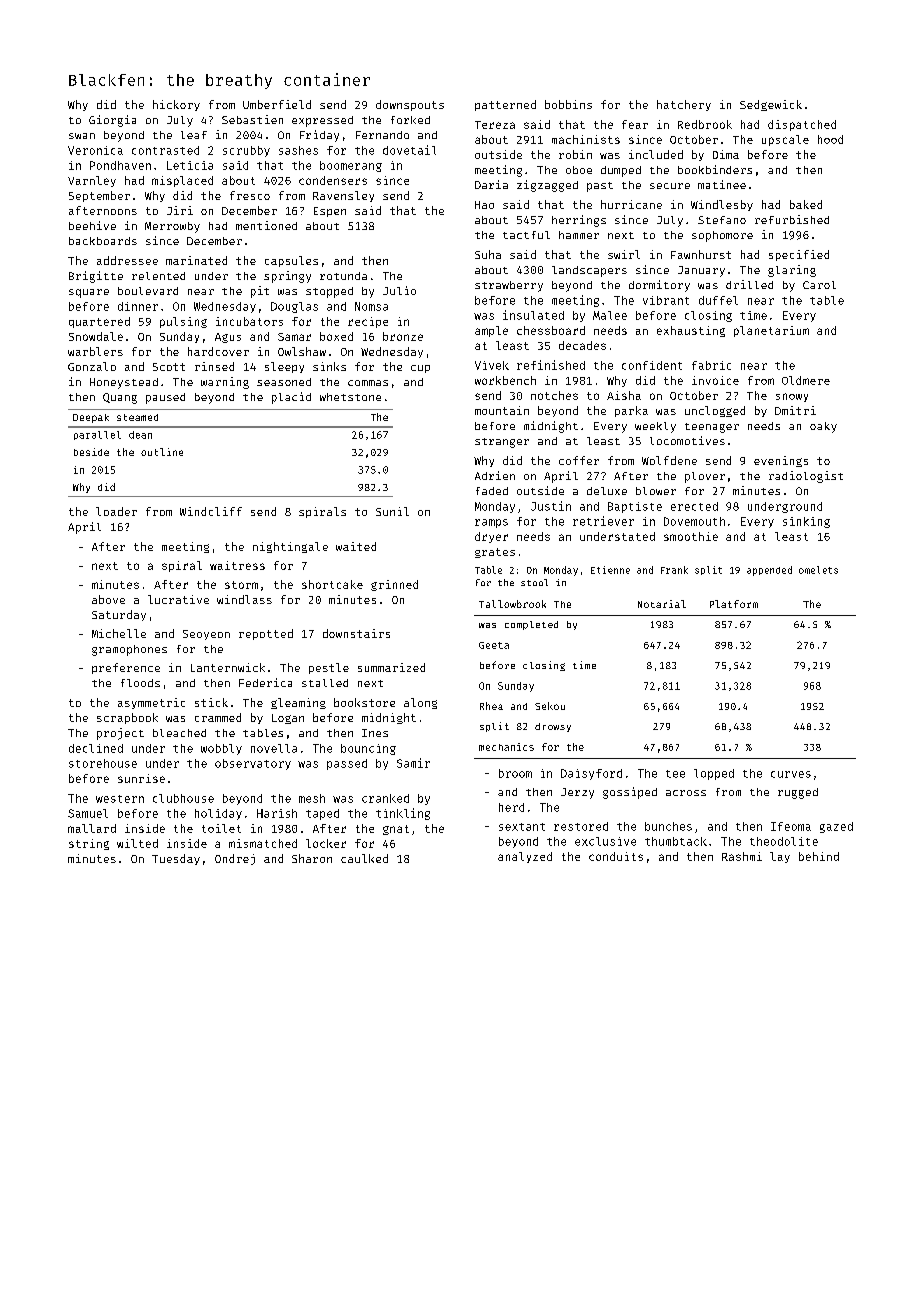 The height and width of the screenshot is (1308, 924). What do you see at coordinates (771, 105) in the screenshot?
I see `Sedgewick` at bounding box center [771, 105].
